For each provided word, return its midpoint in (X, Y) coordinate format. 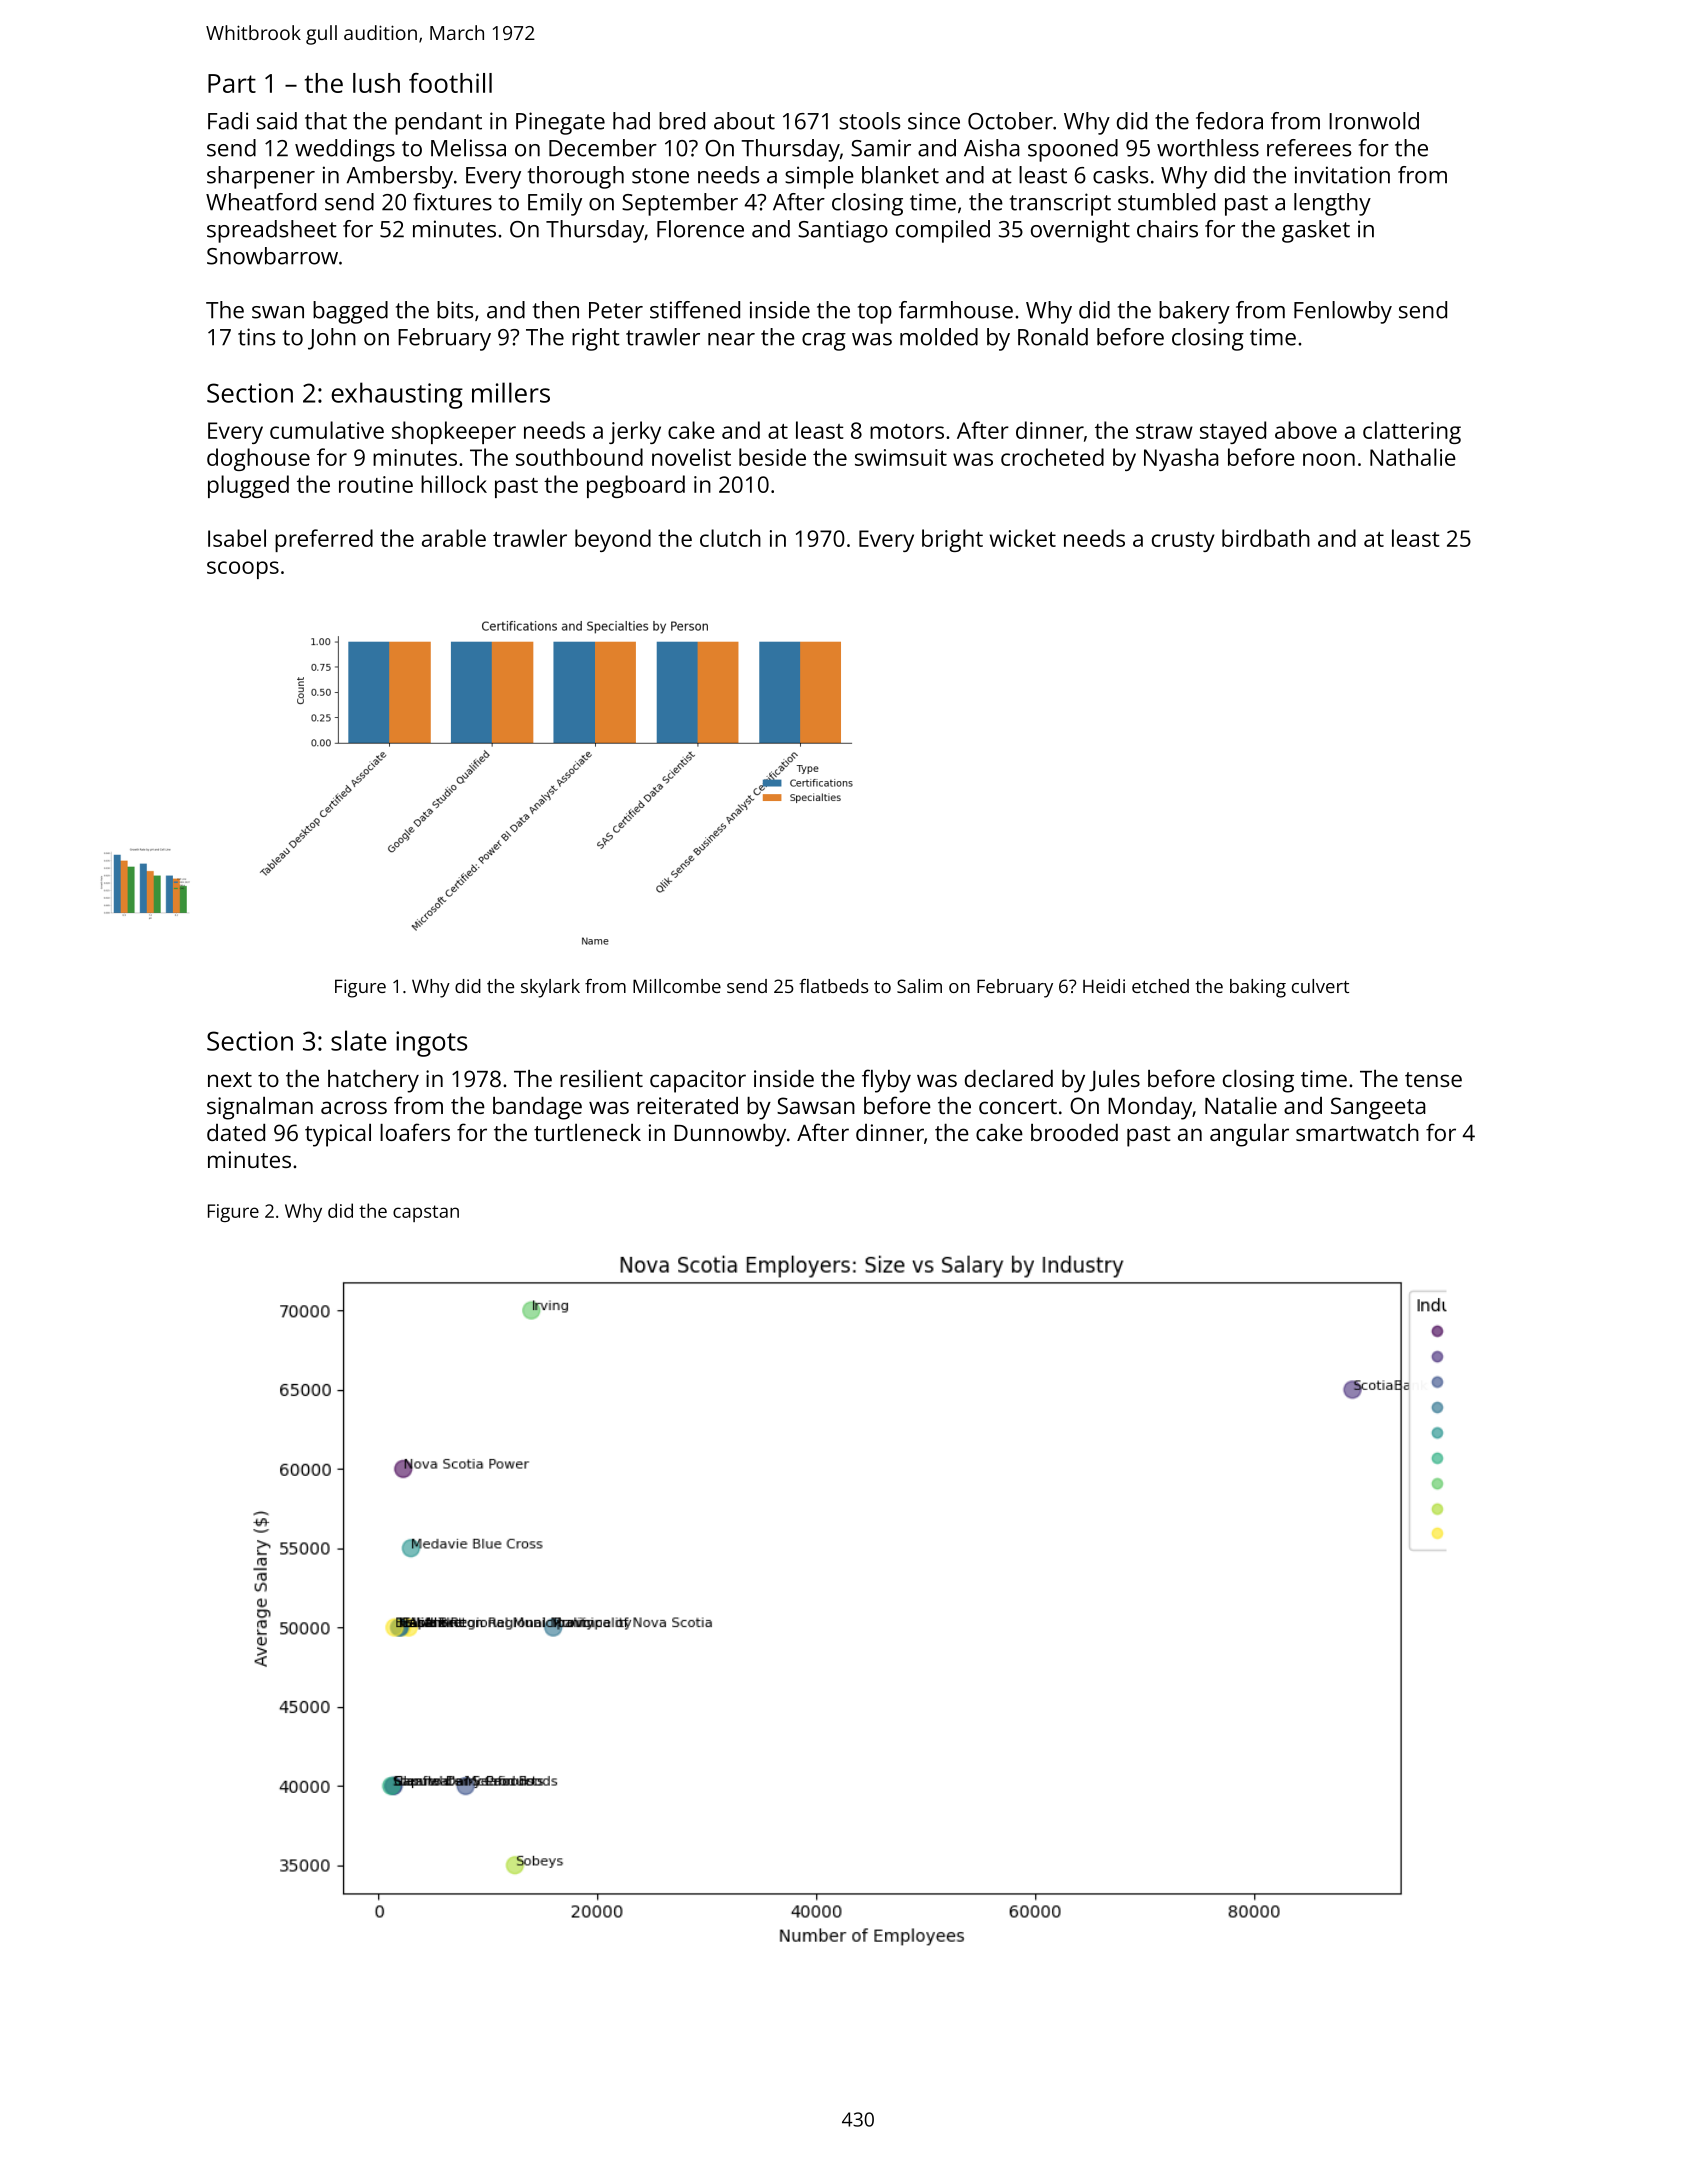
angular (1249, 1135)
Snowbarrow (272, 256)
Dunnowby (730, 1135)
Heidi (1104, 986)
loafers (415, 1132)
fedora (1229, 121)
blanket (900, 175)
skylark (550, 988)
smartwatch (1357, 1132)
